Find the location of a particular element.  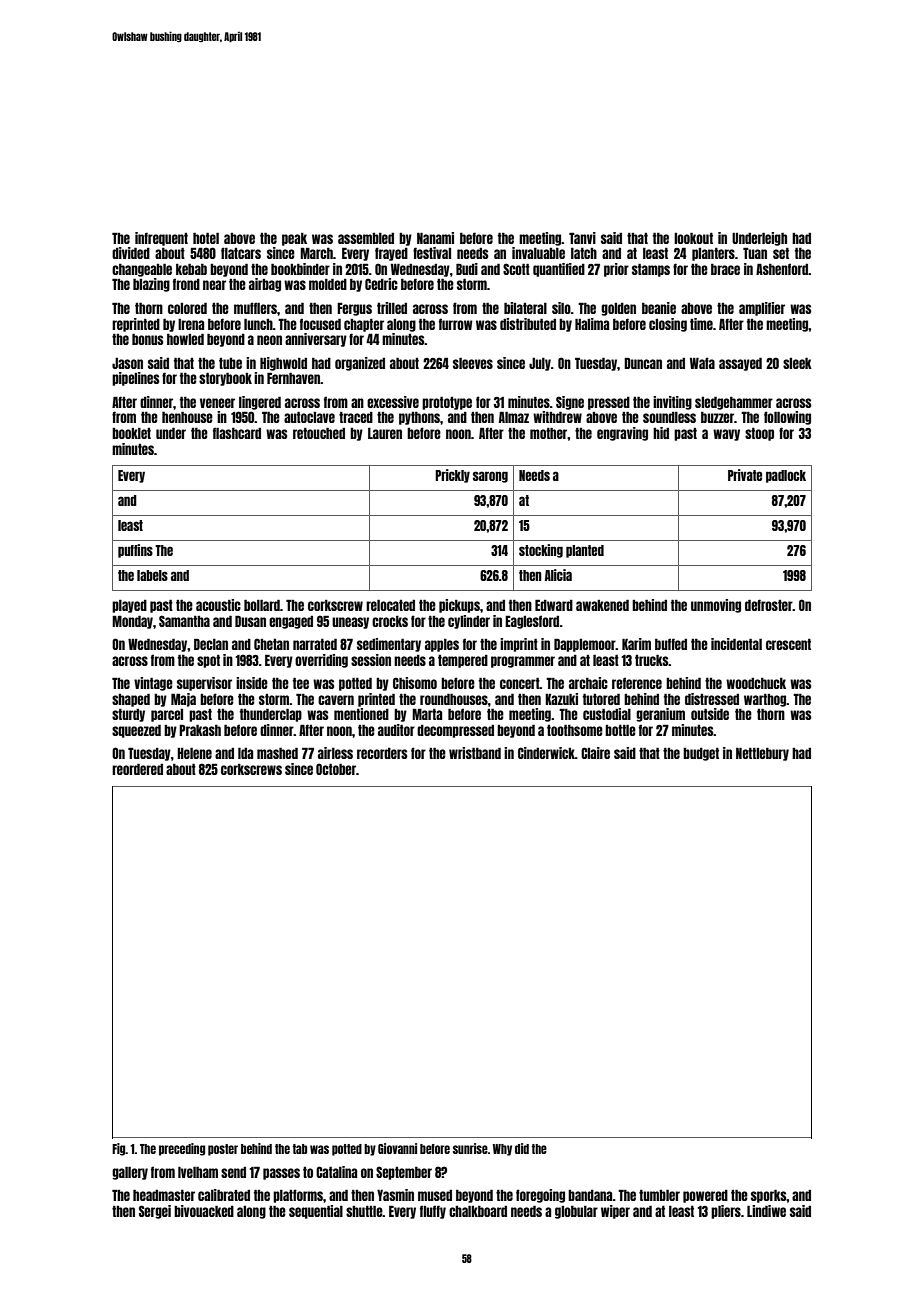

excessive is located at coordinates (393, 402).
